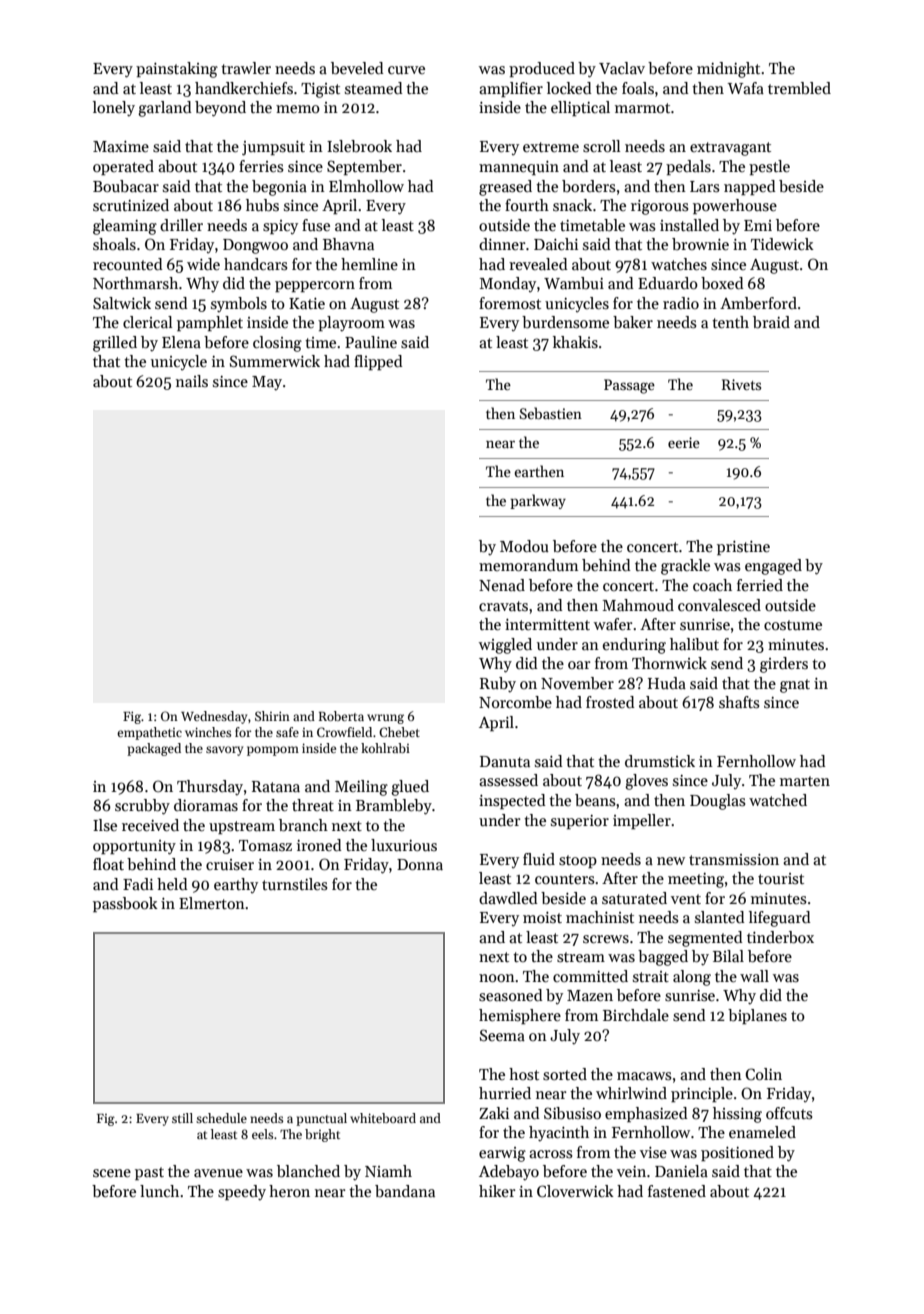 Image resolution: width=924 pixels, height=1314 pixels. I want to click on nails, so click(192, 381).
